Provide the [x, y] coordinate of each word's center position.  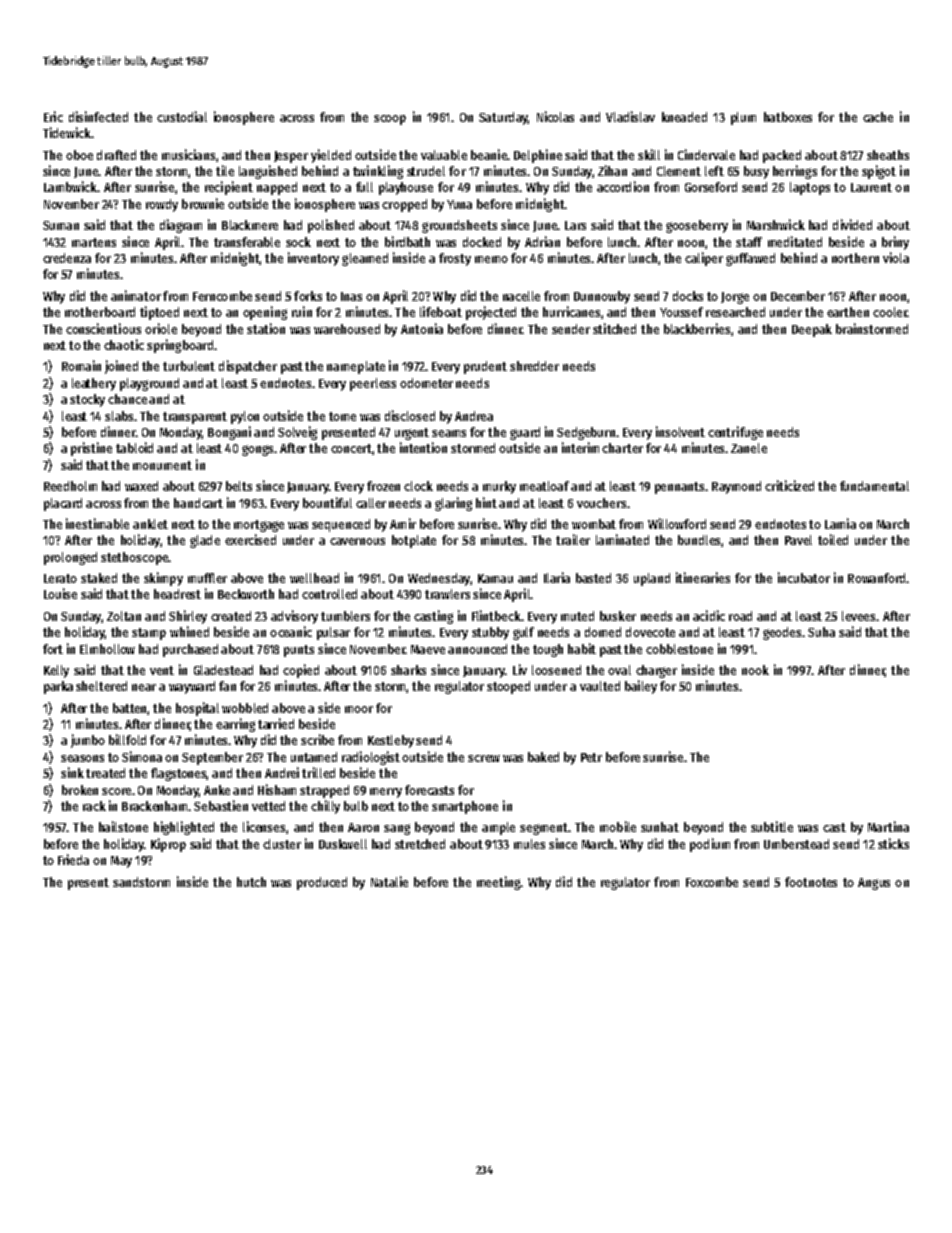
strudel [426, 171]
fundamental [874, 486]
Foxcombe [712, 882]
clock [418, 486]
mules [529, 844]
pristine [91, 449]
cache [878, 117]
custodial [182, 116]
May [121, 862]
